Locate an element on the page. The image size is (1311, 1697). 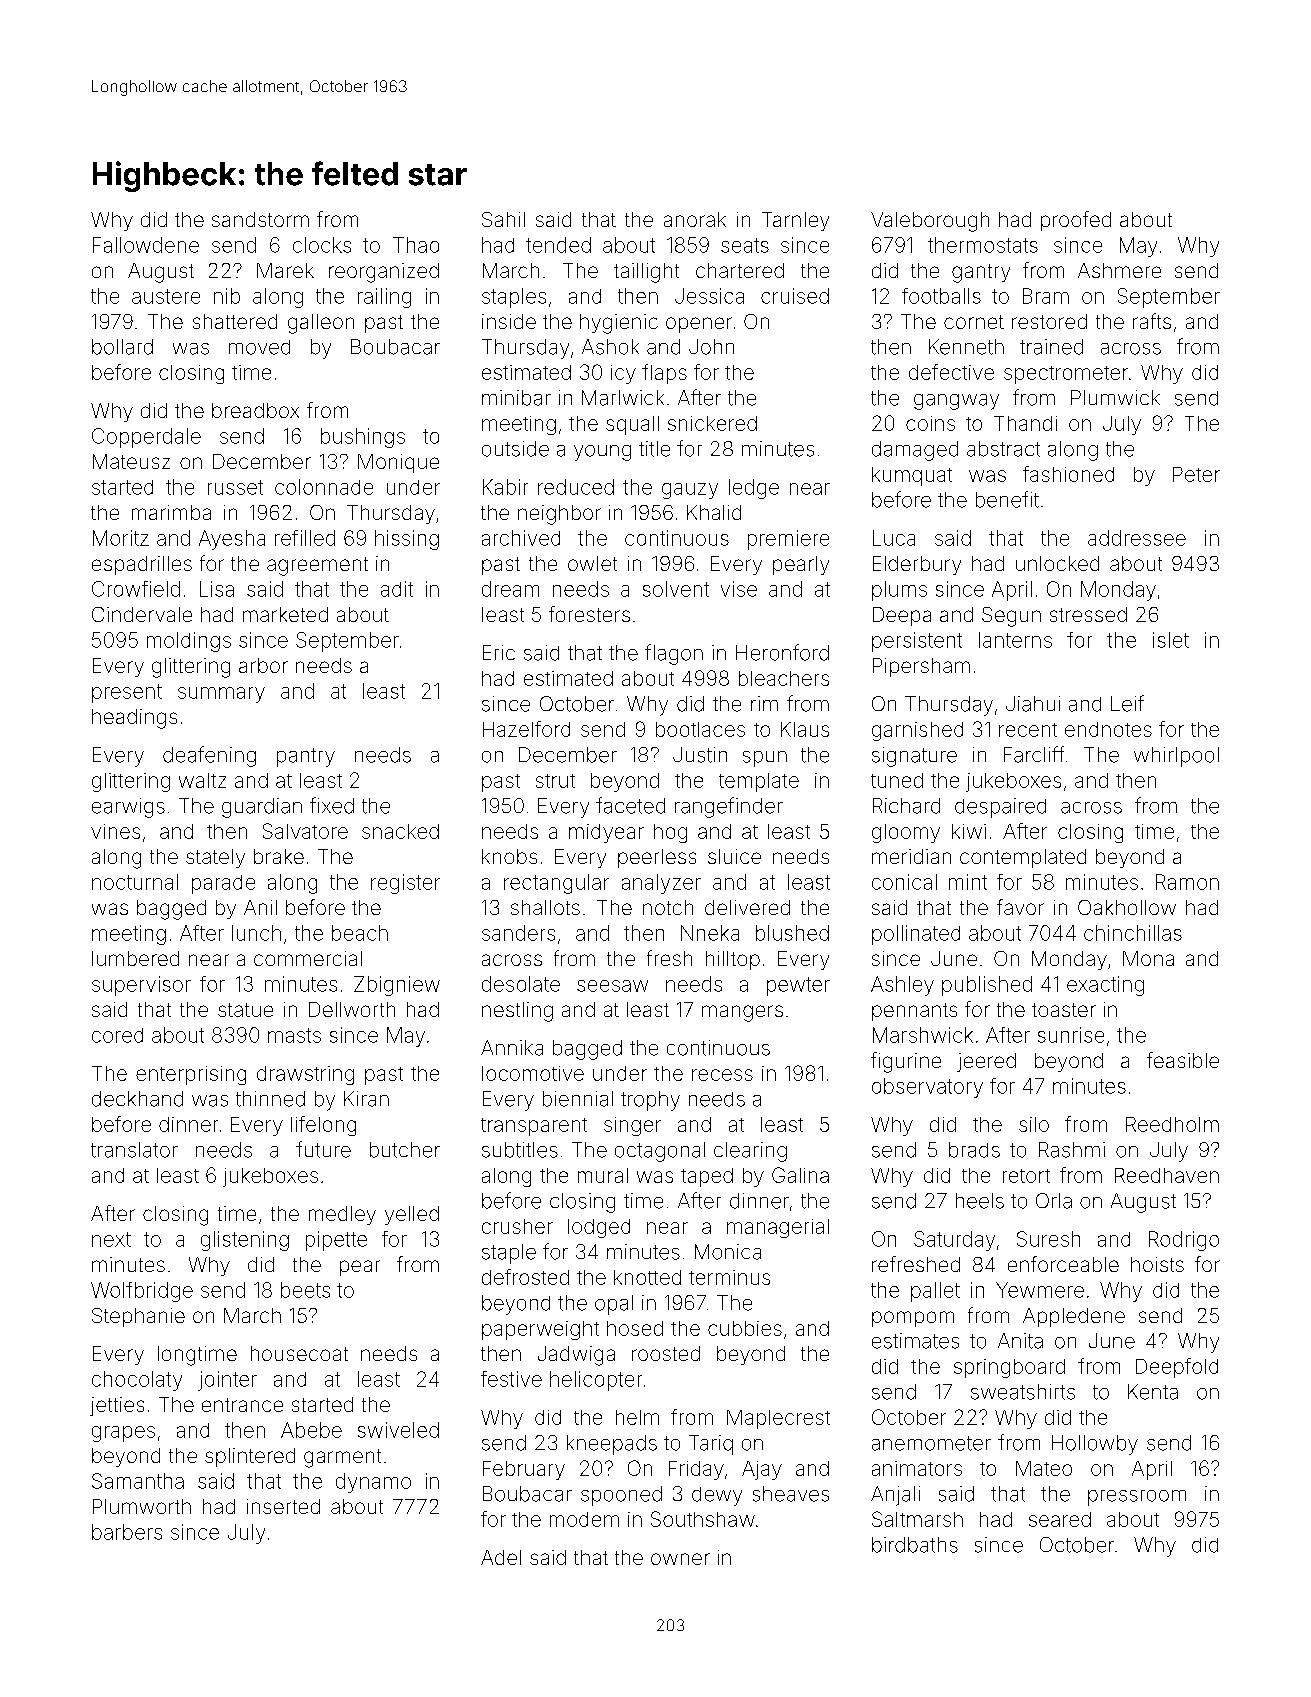
bollard is located at coordinates (122, 347).
